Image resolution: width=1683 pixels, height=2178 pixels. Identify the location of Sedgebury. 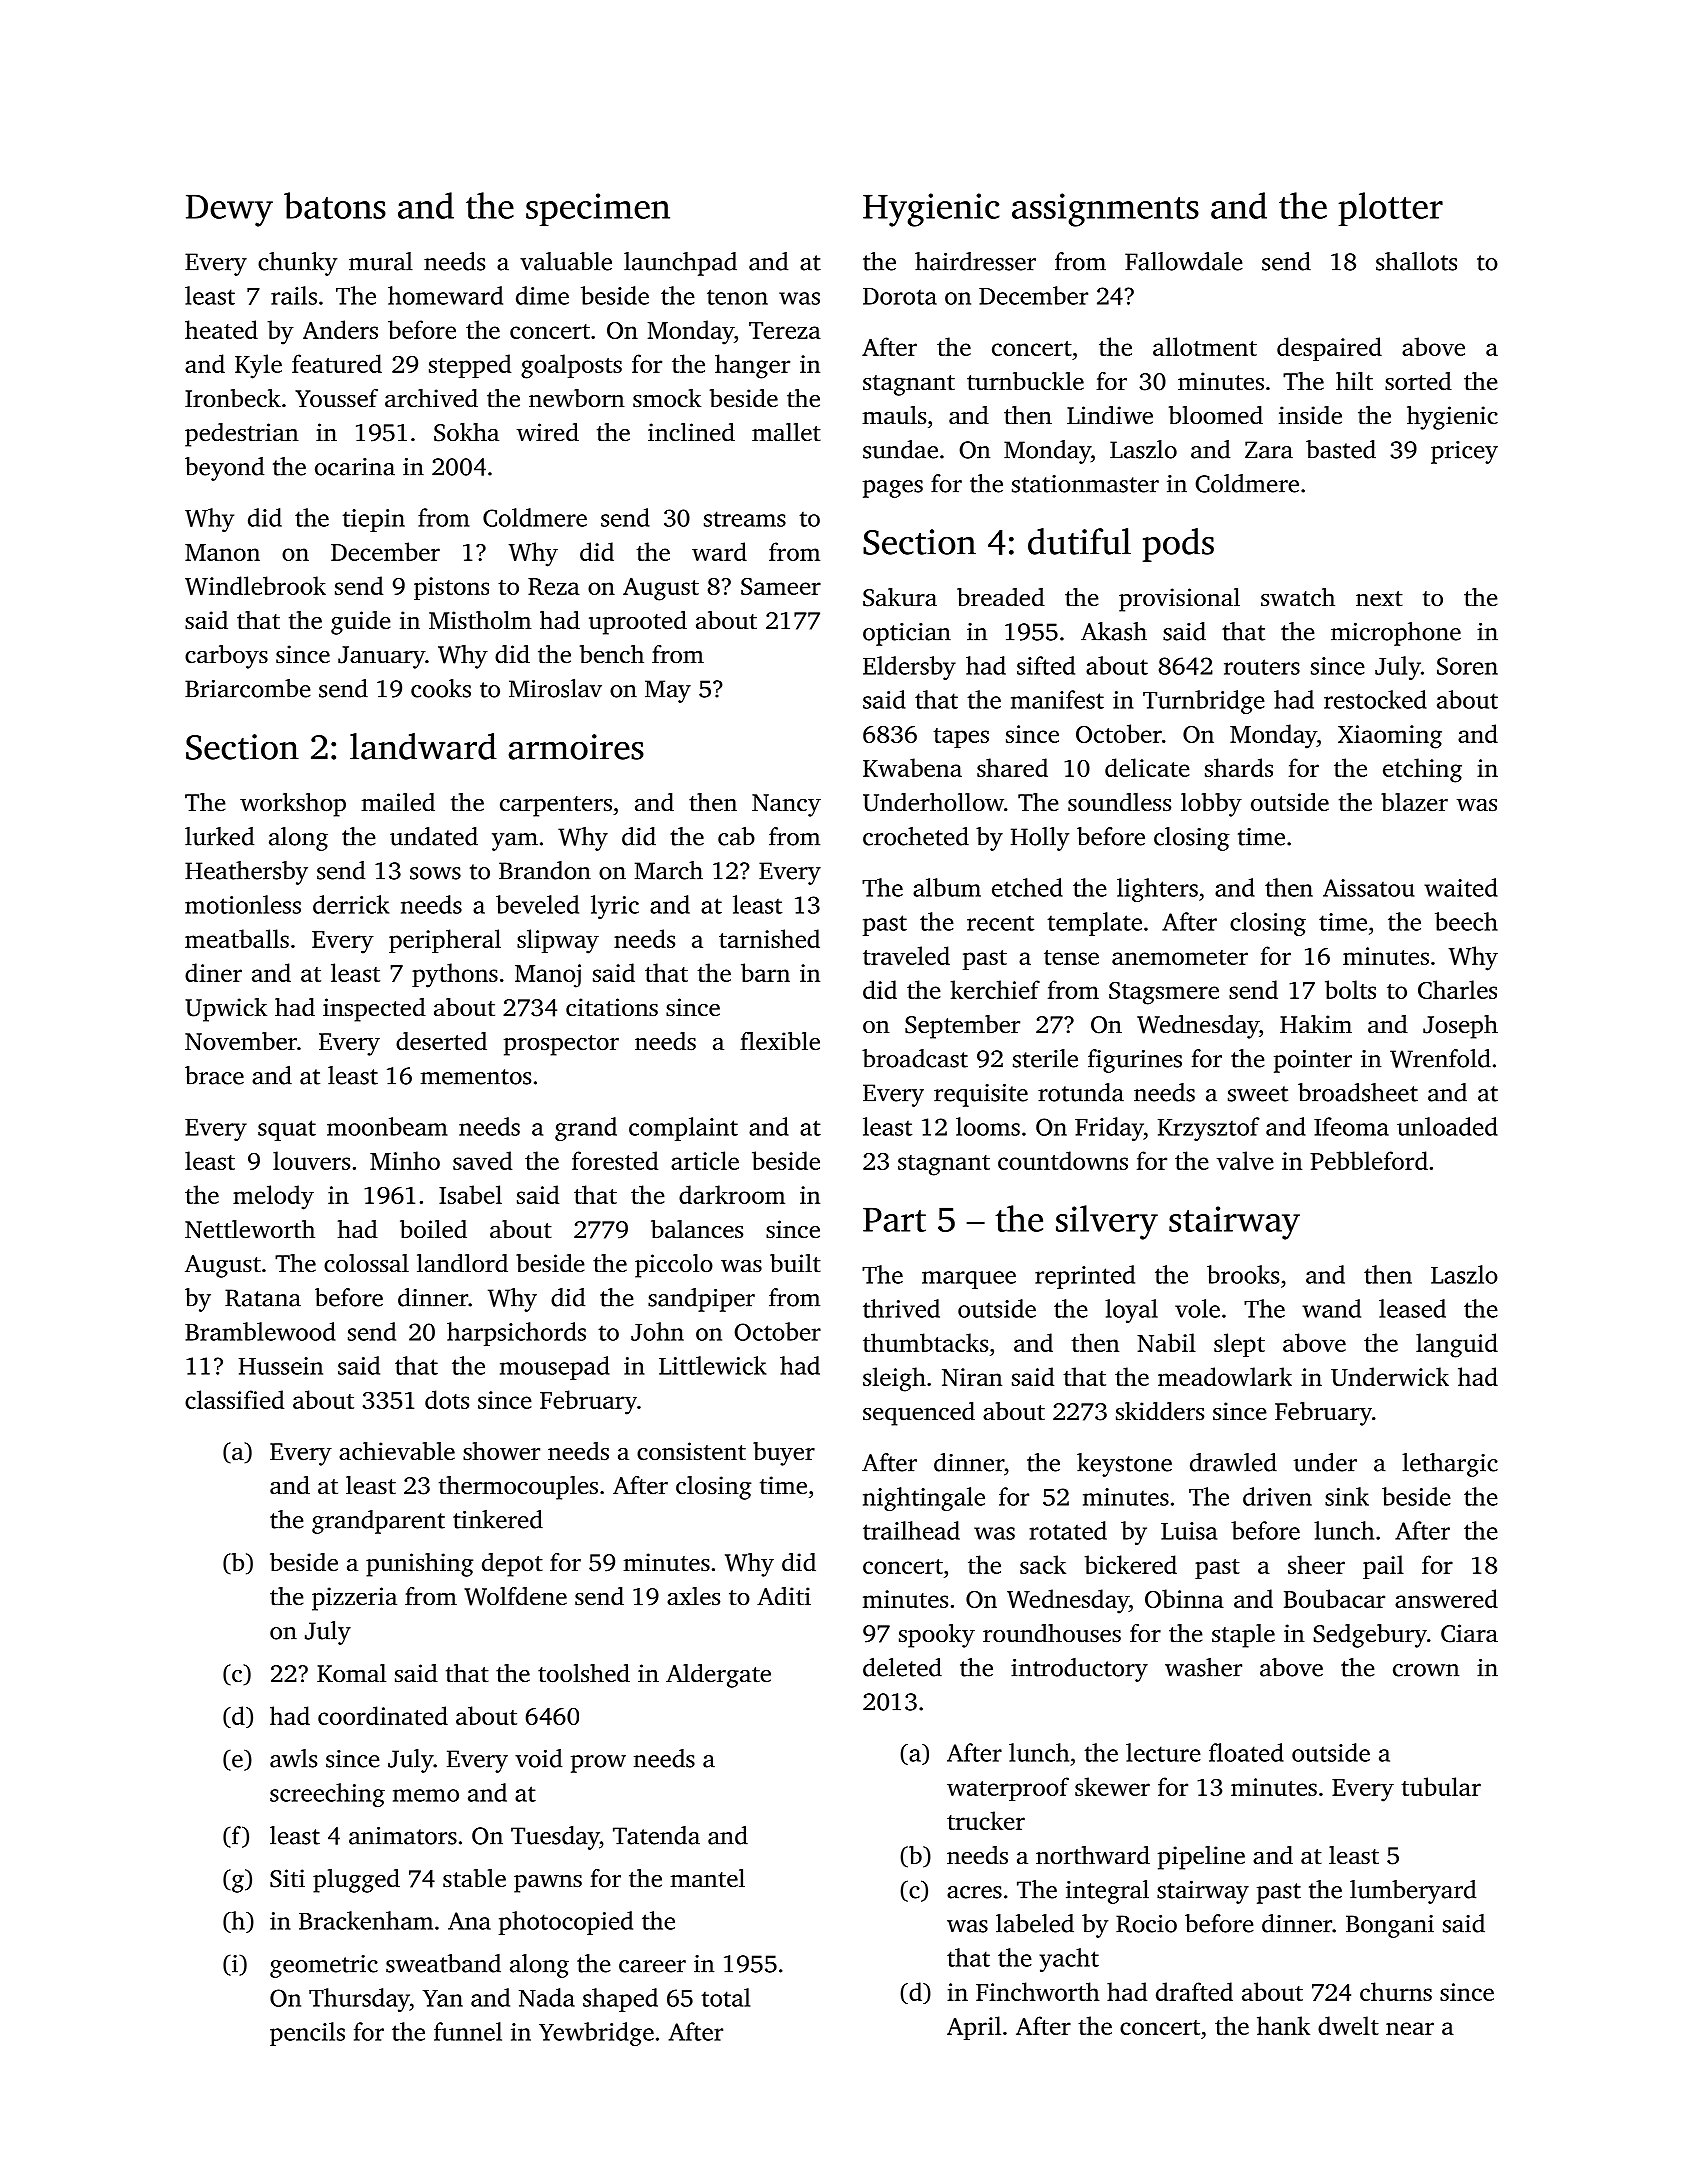
(1370, 1636).
